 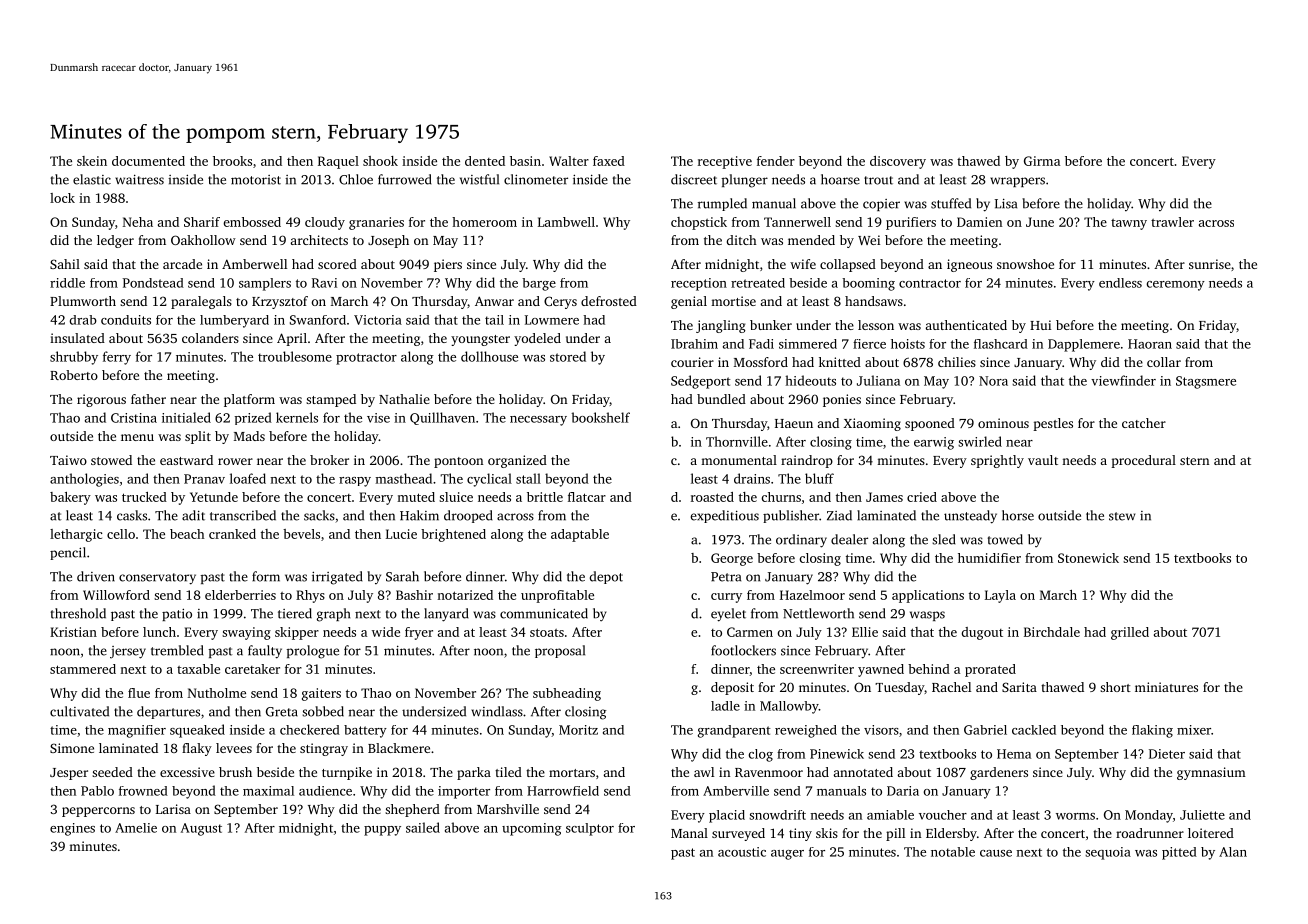 What do you see at coordinates (1130, 633) in the image?
I see `grilled` at bounding box center [1130, 633].
